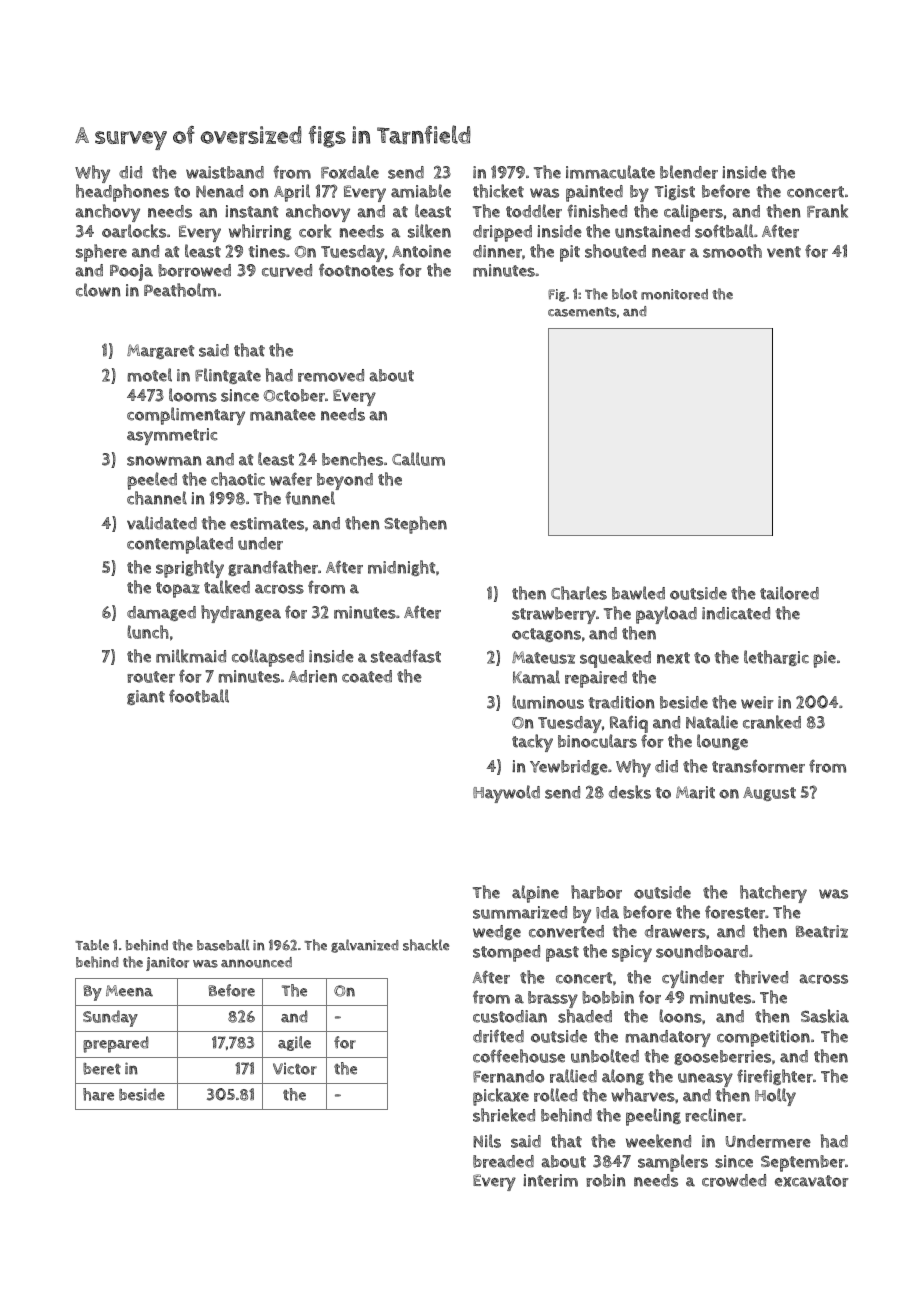 This document has height=1308, width=924. What do you see at coordinates (498, 191) in the document?
I see `thicket` at bounding box center [498, 191].
